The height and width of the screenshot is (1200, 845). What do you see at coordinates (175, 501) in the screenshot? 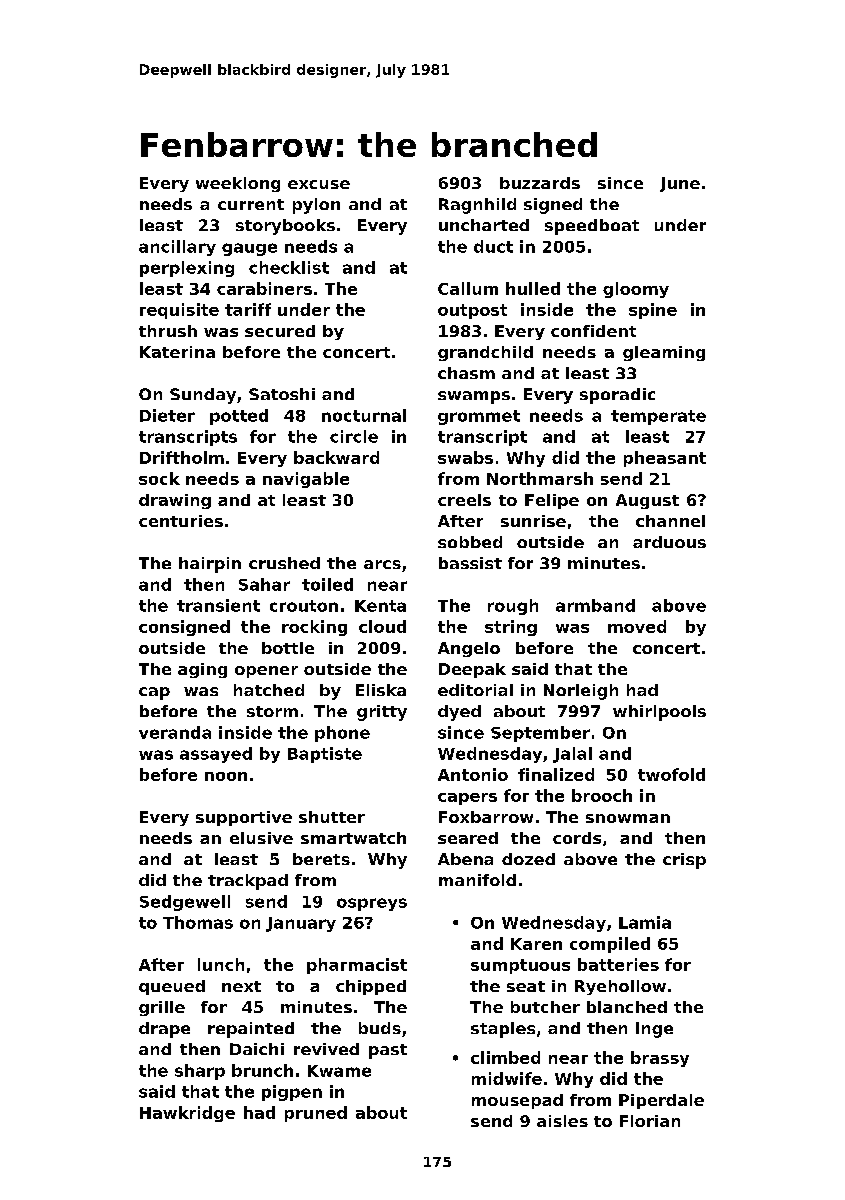
I see `drawing` at bounding box center [175, 501].
